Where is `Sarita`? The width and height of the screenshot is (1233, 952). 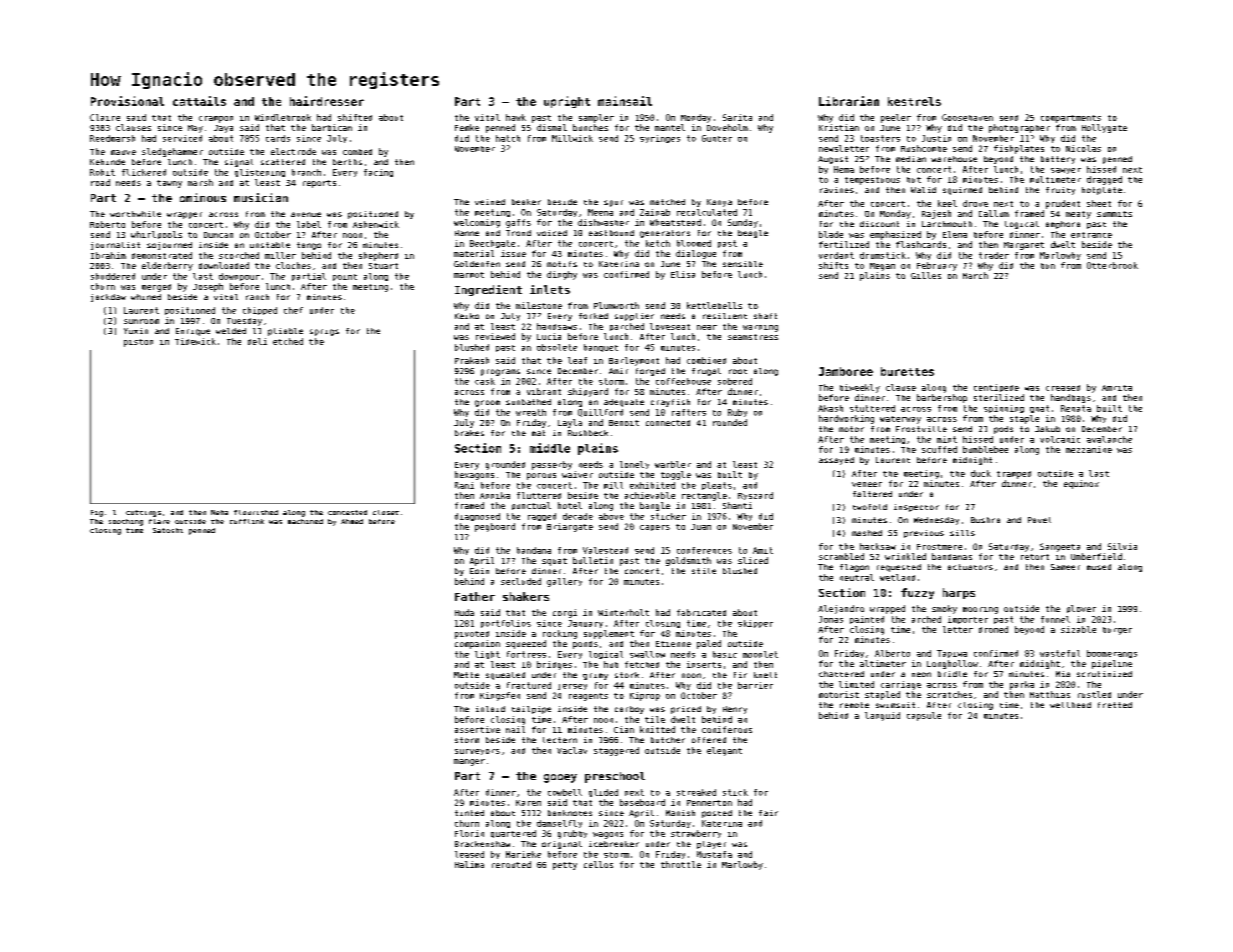
Sarita is located at coordinates (737, 117).
